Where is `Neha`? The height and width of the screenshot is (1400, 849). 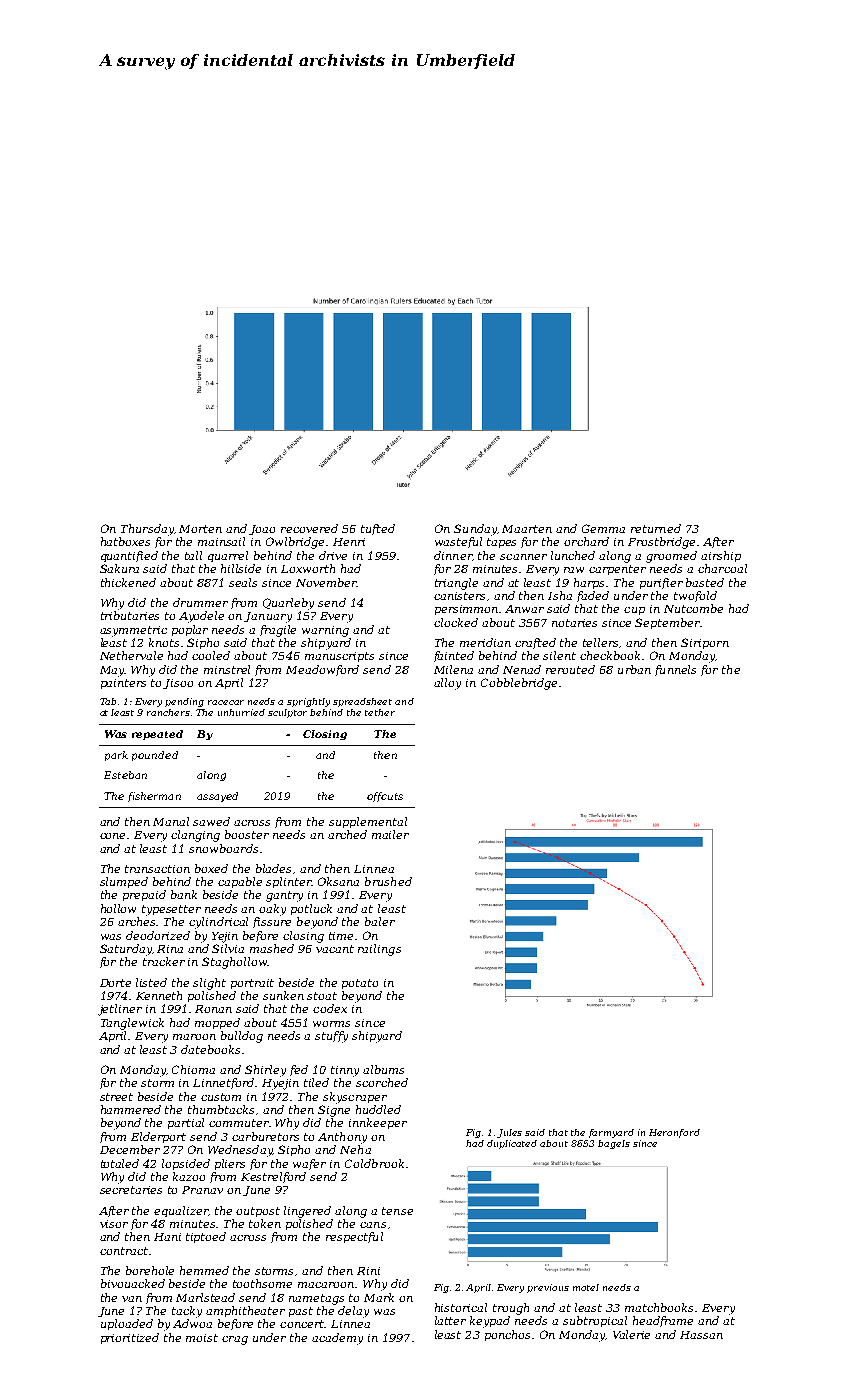
Neha is located at coordinates (355, 1149).
